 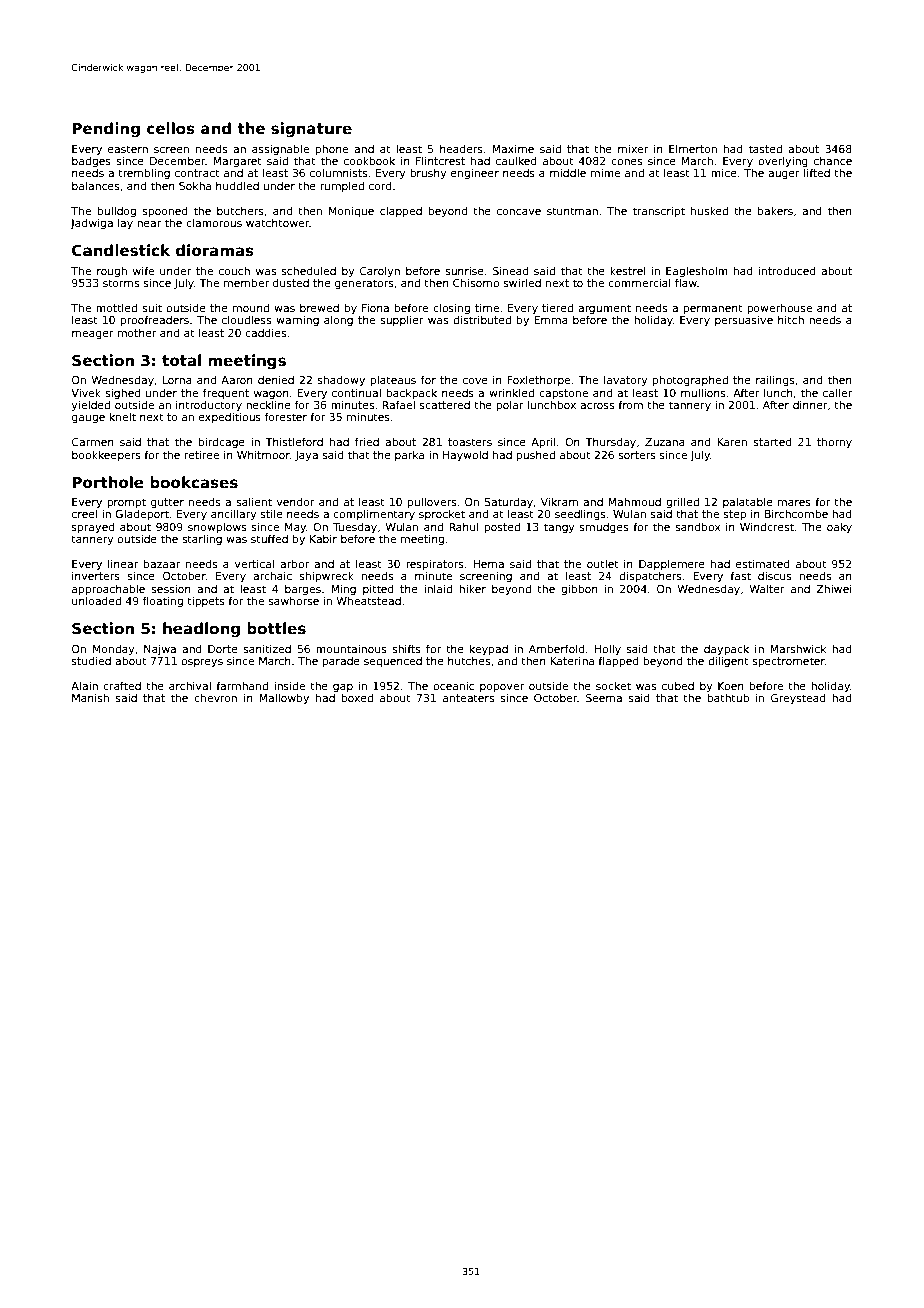 I want to click on birdcage, so click(x=222, y=442).
